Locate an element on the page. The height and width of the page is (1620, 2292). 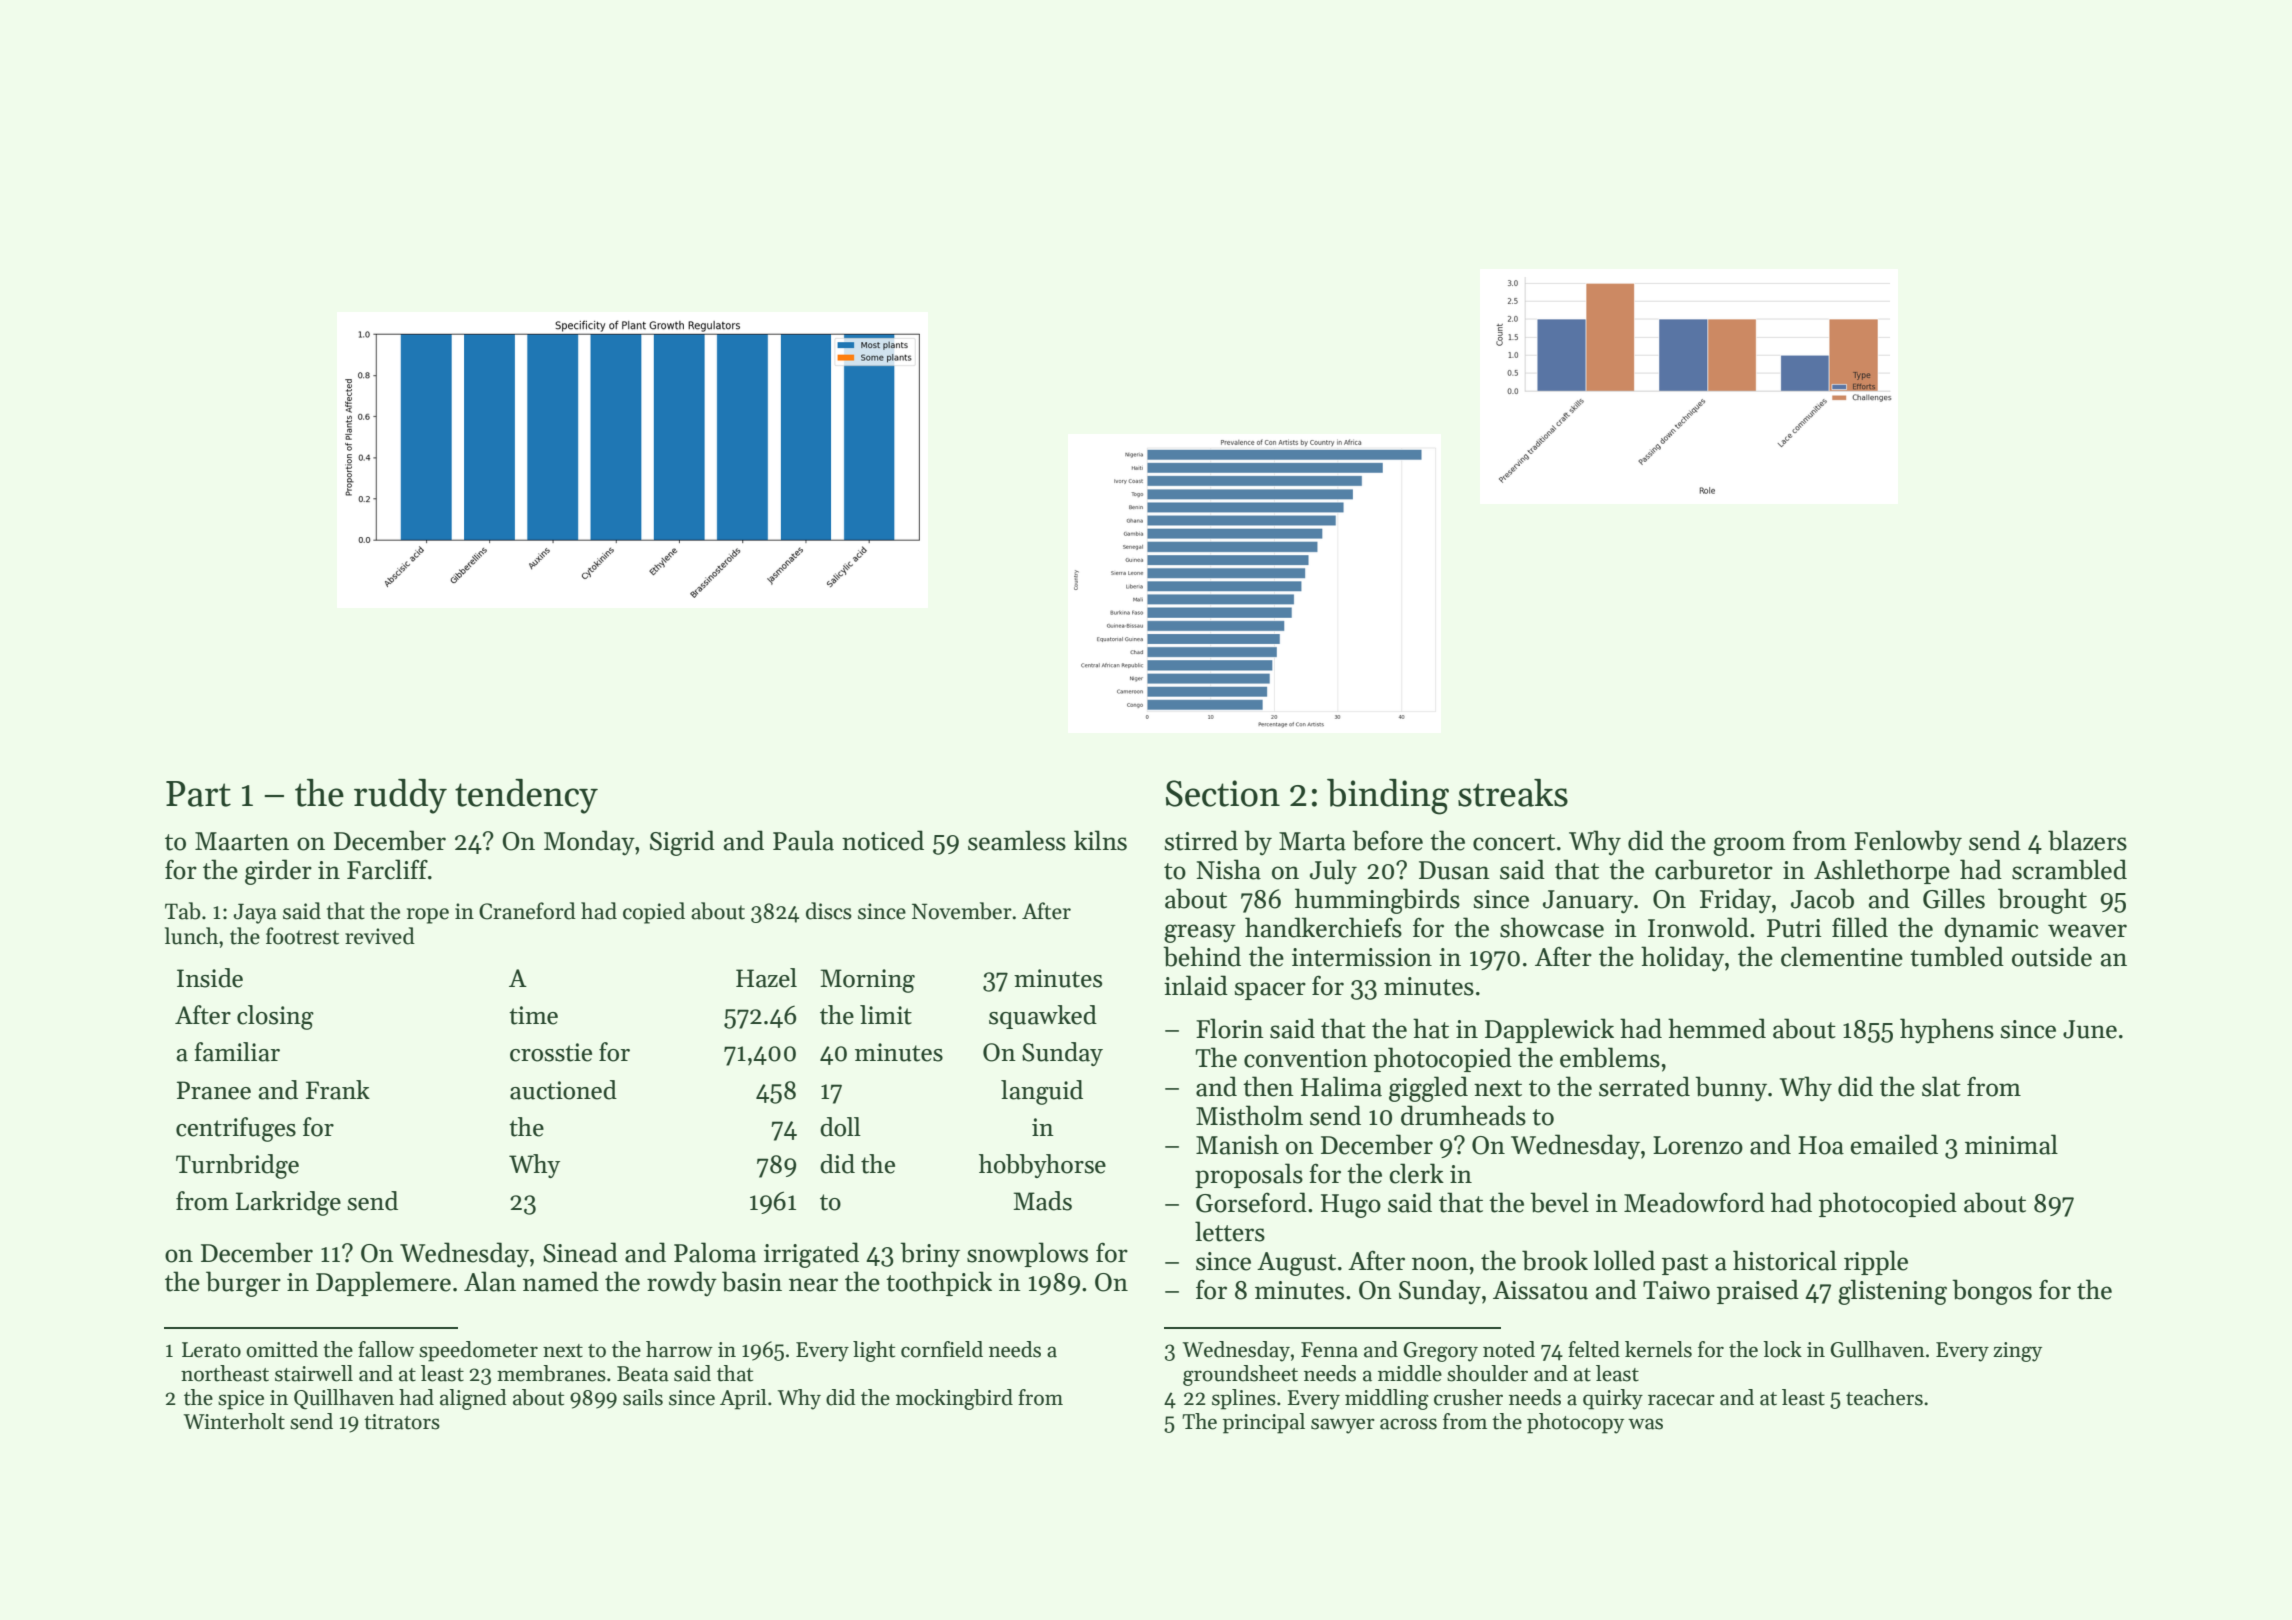
ruddy is located at coordinates (400, 796).
